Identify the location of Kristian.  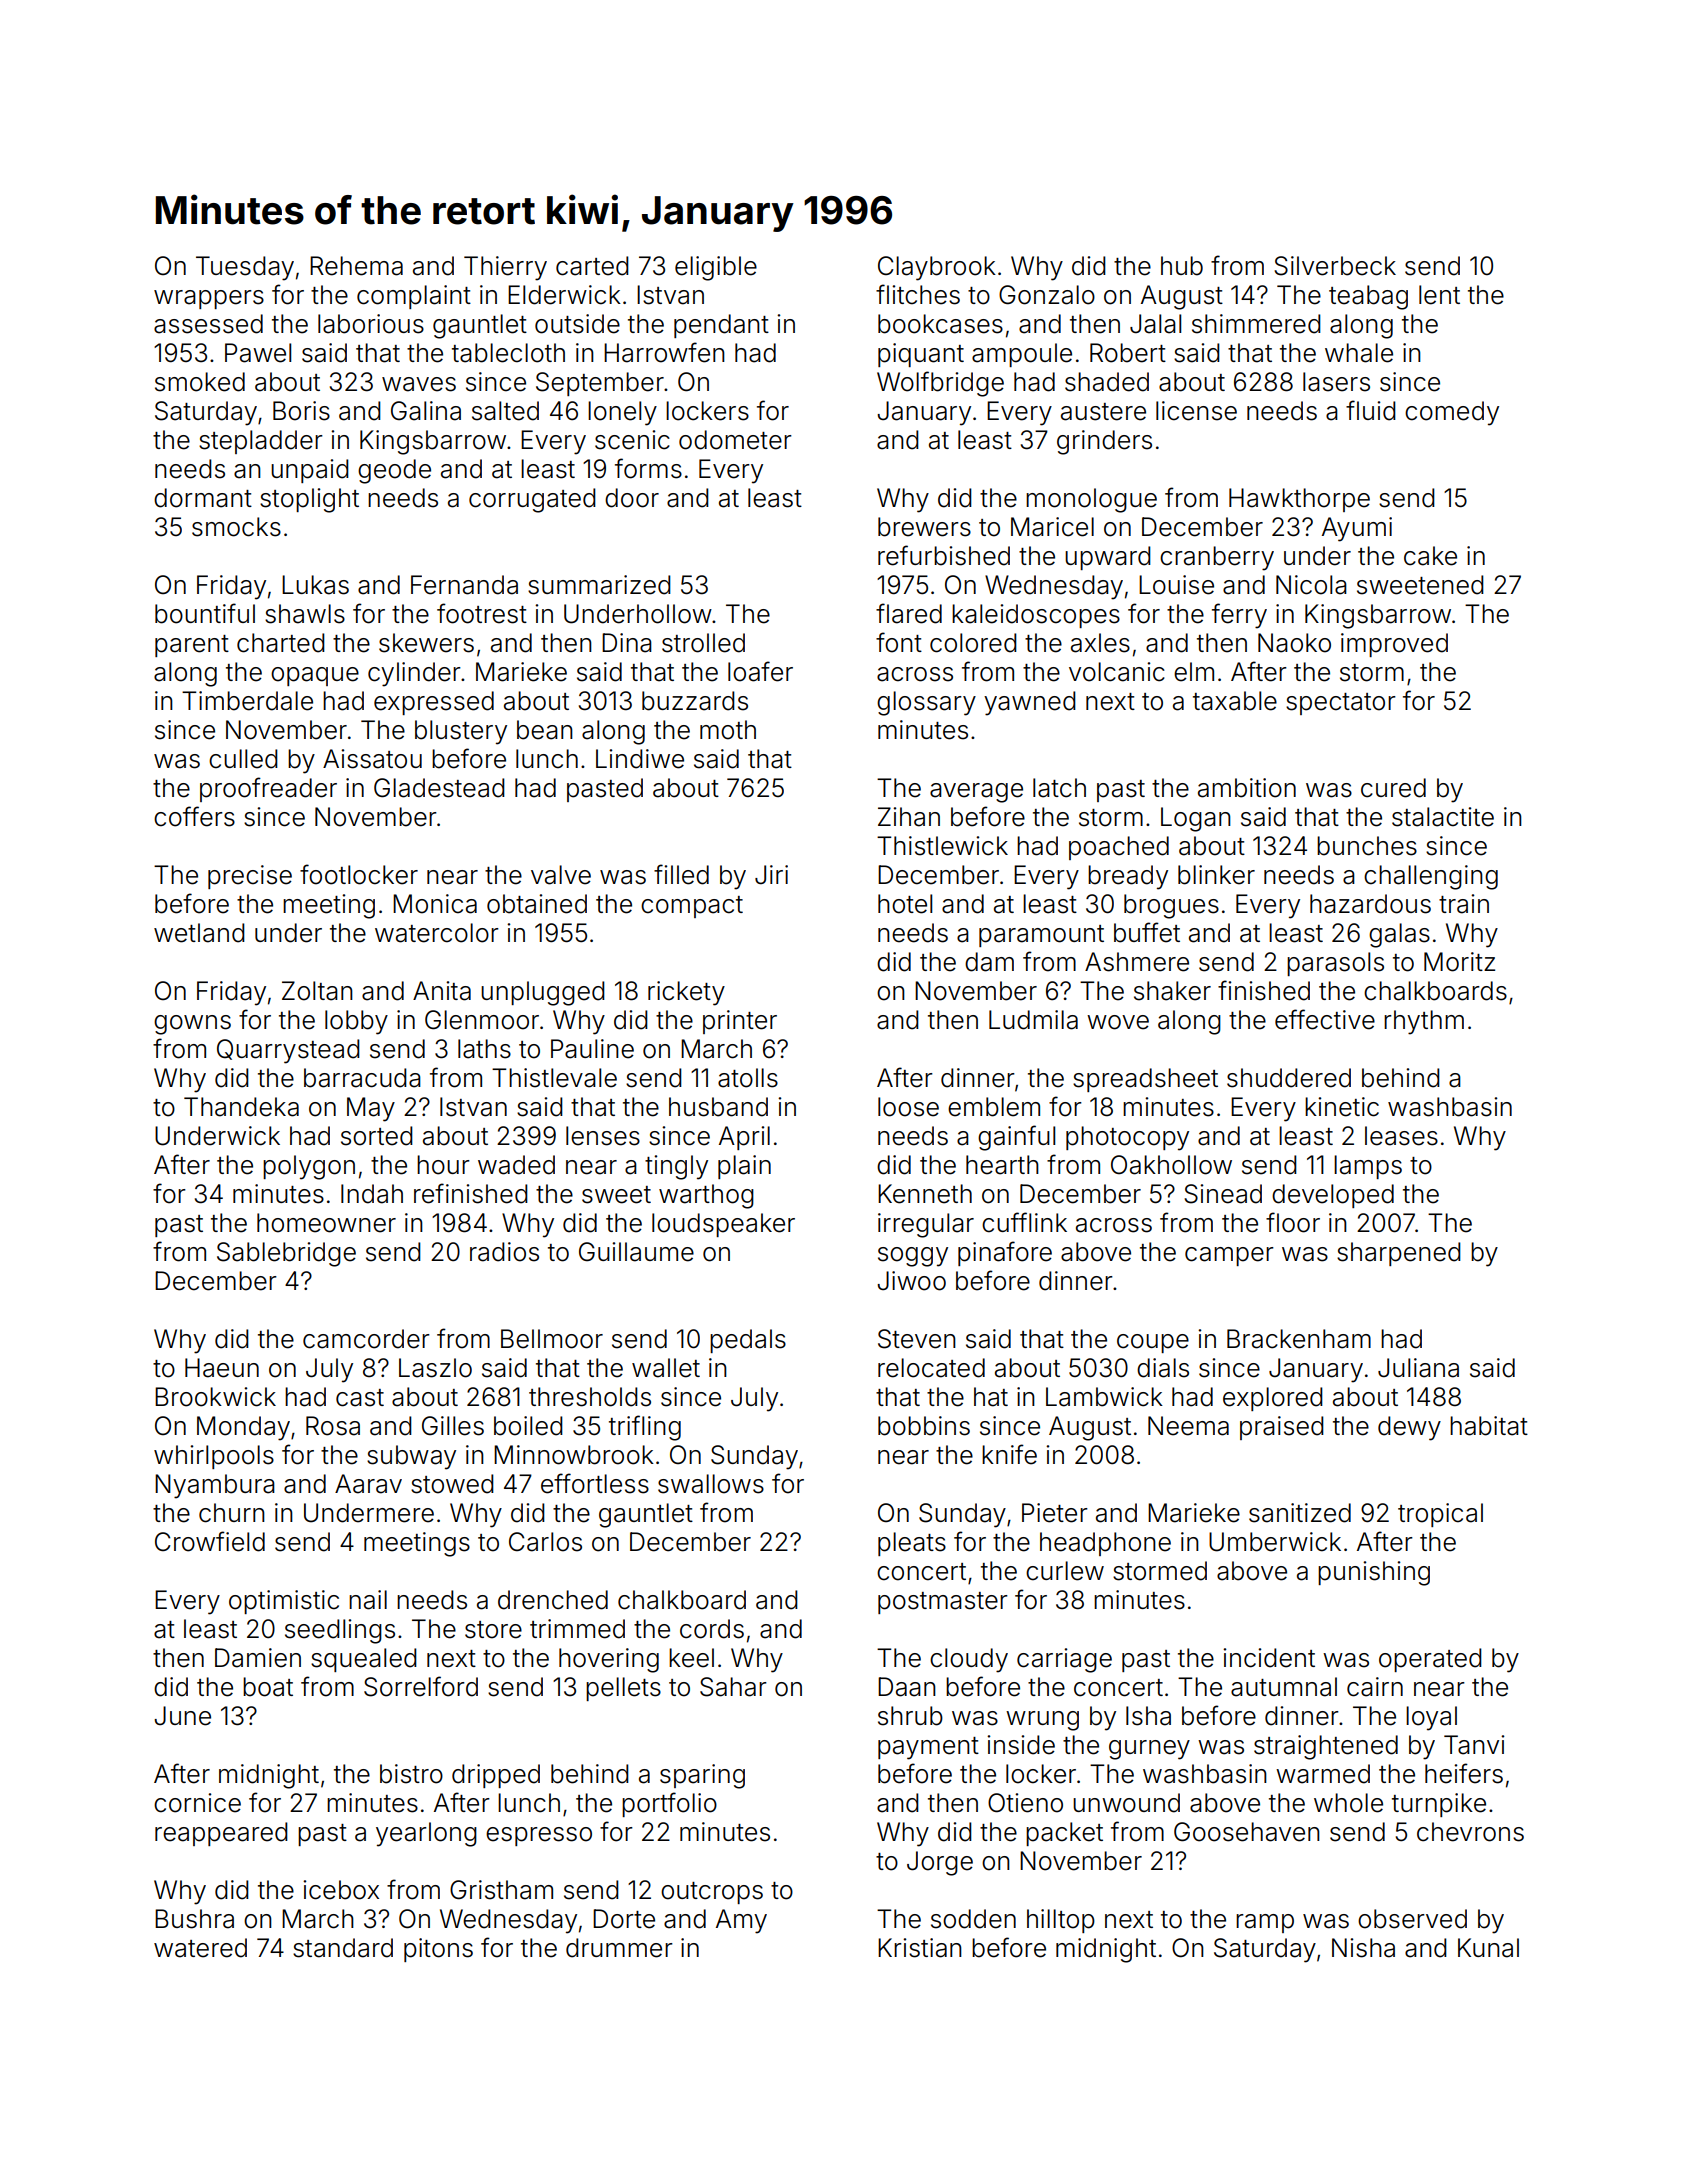
(920, 1948).
